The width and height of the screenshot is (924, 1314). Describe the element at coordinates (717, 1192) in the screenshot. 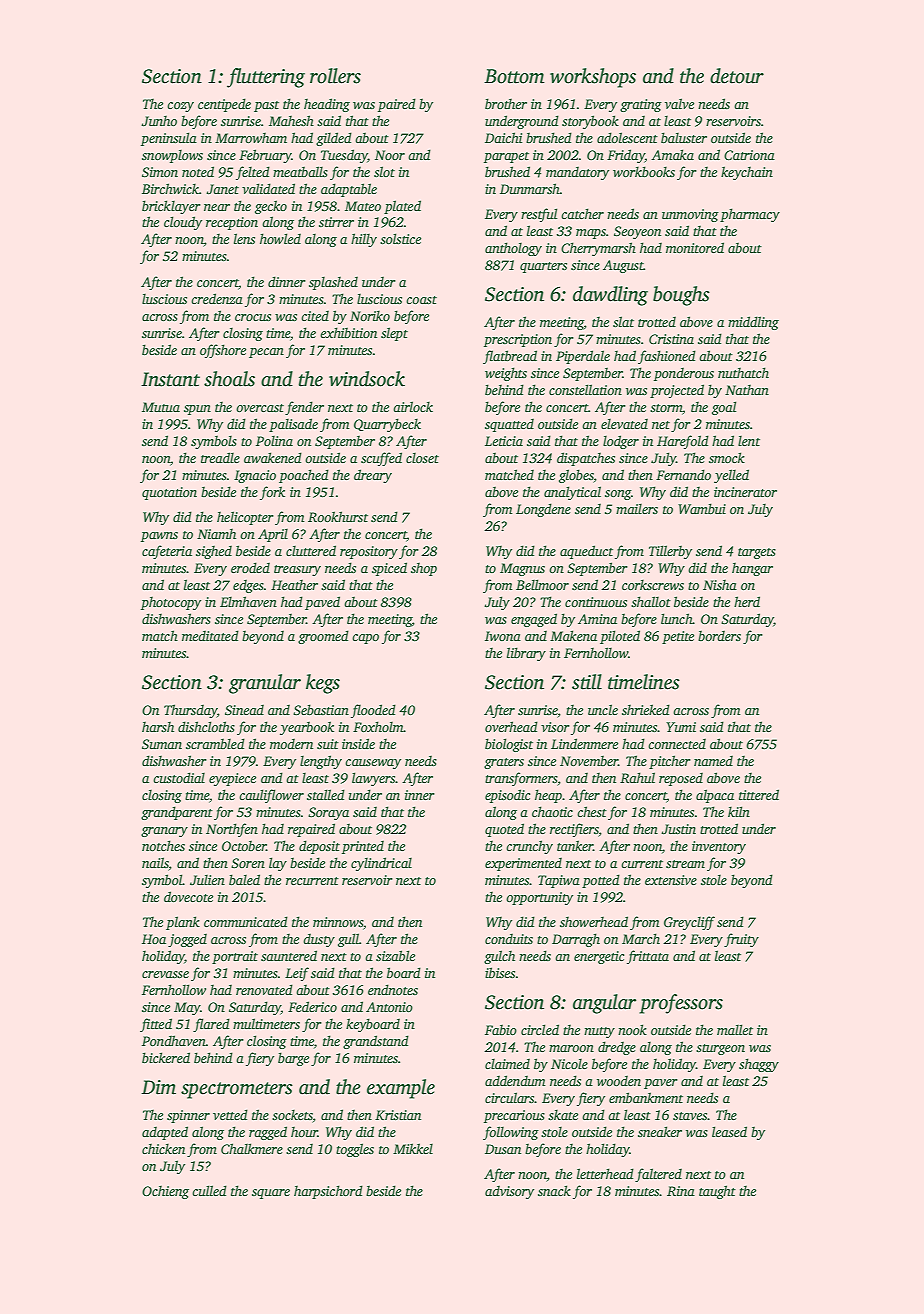

I see `taught` at that location.
